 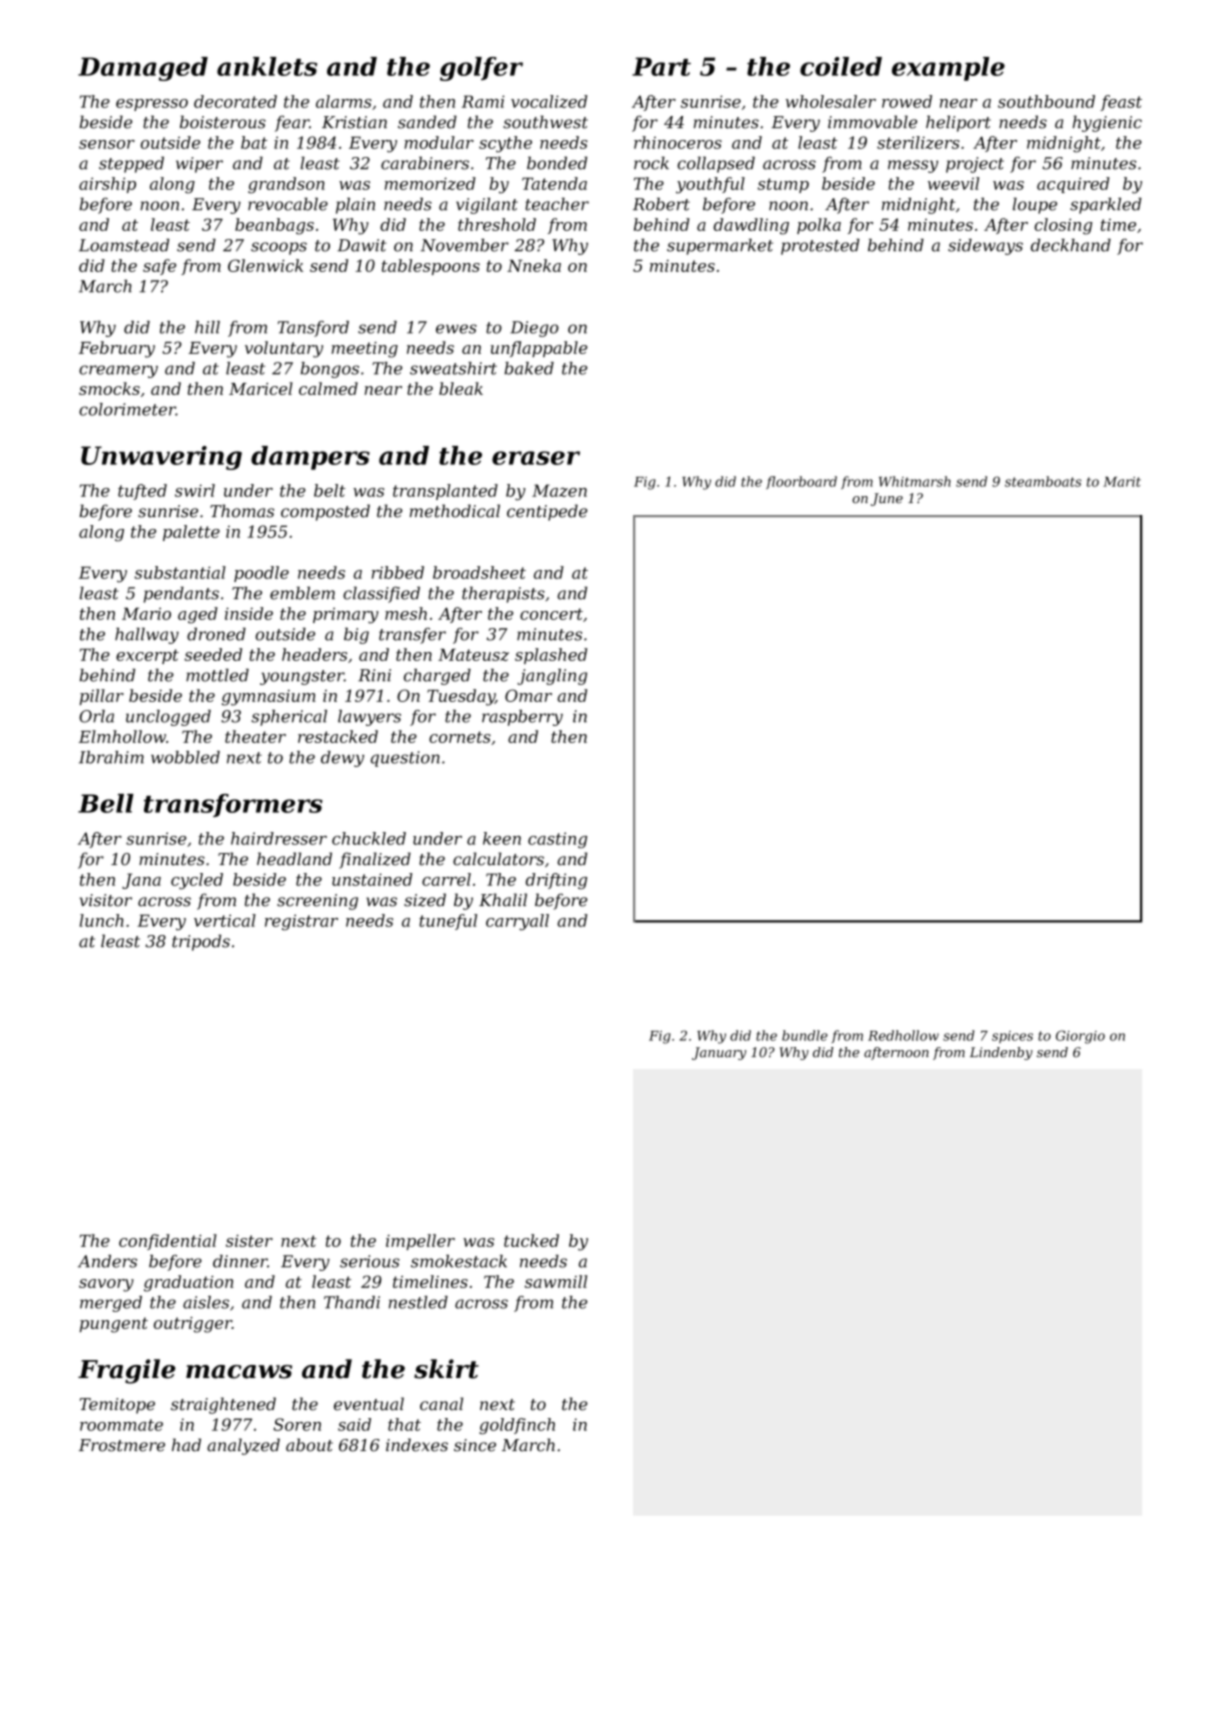 I want to click on methodical, so click(x=455, y=511).
